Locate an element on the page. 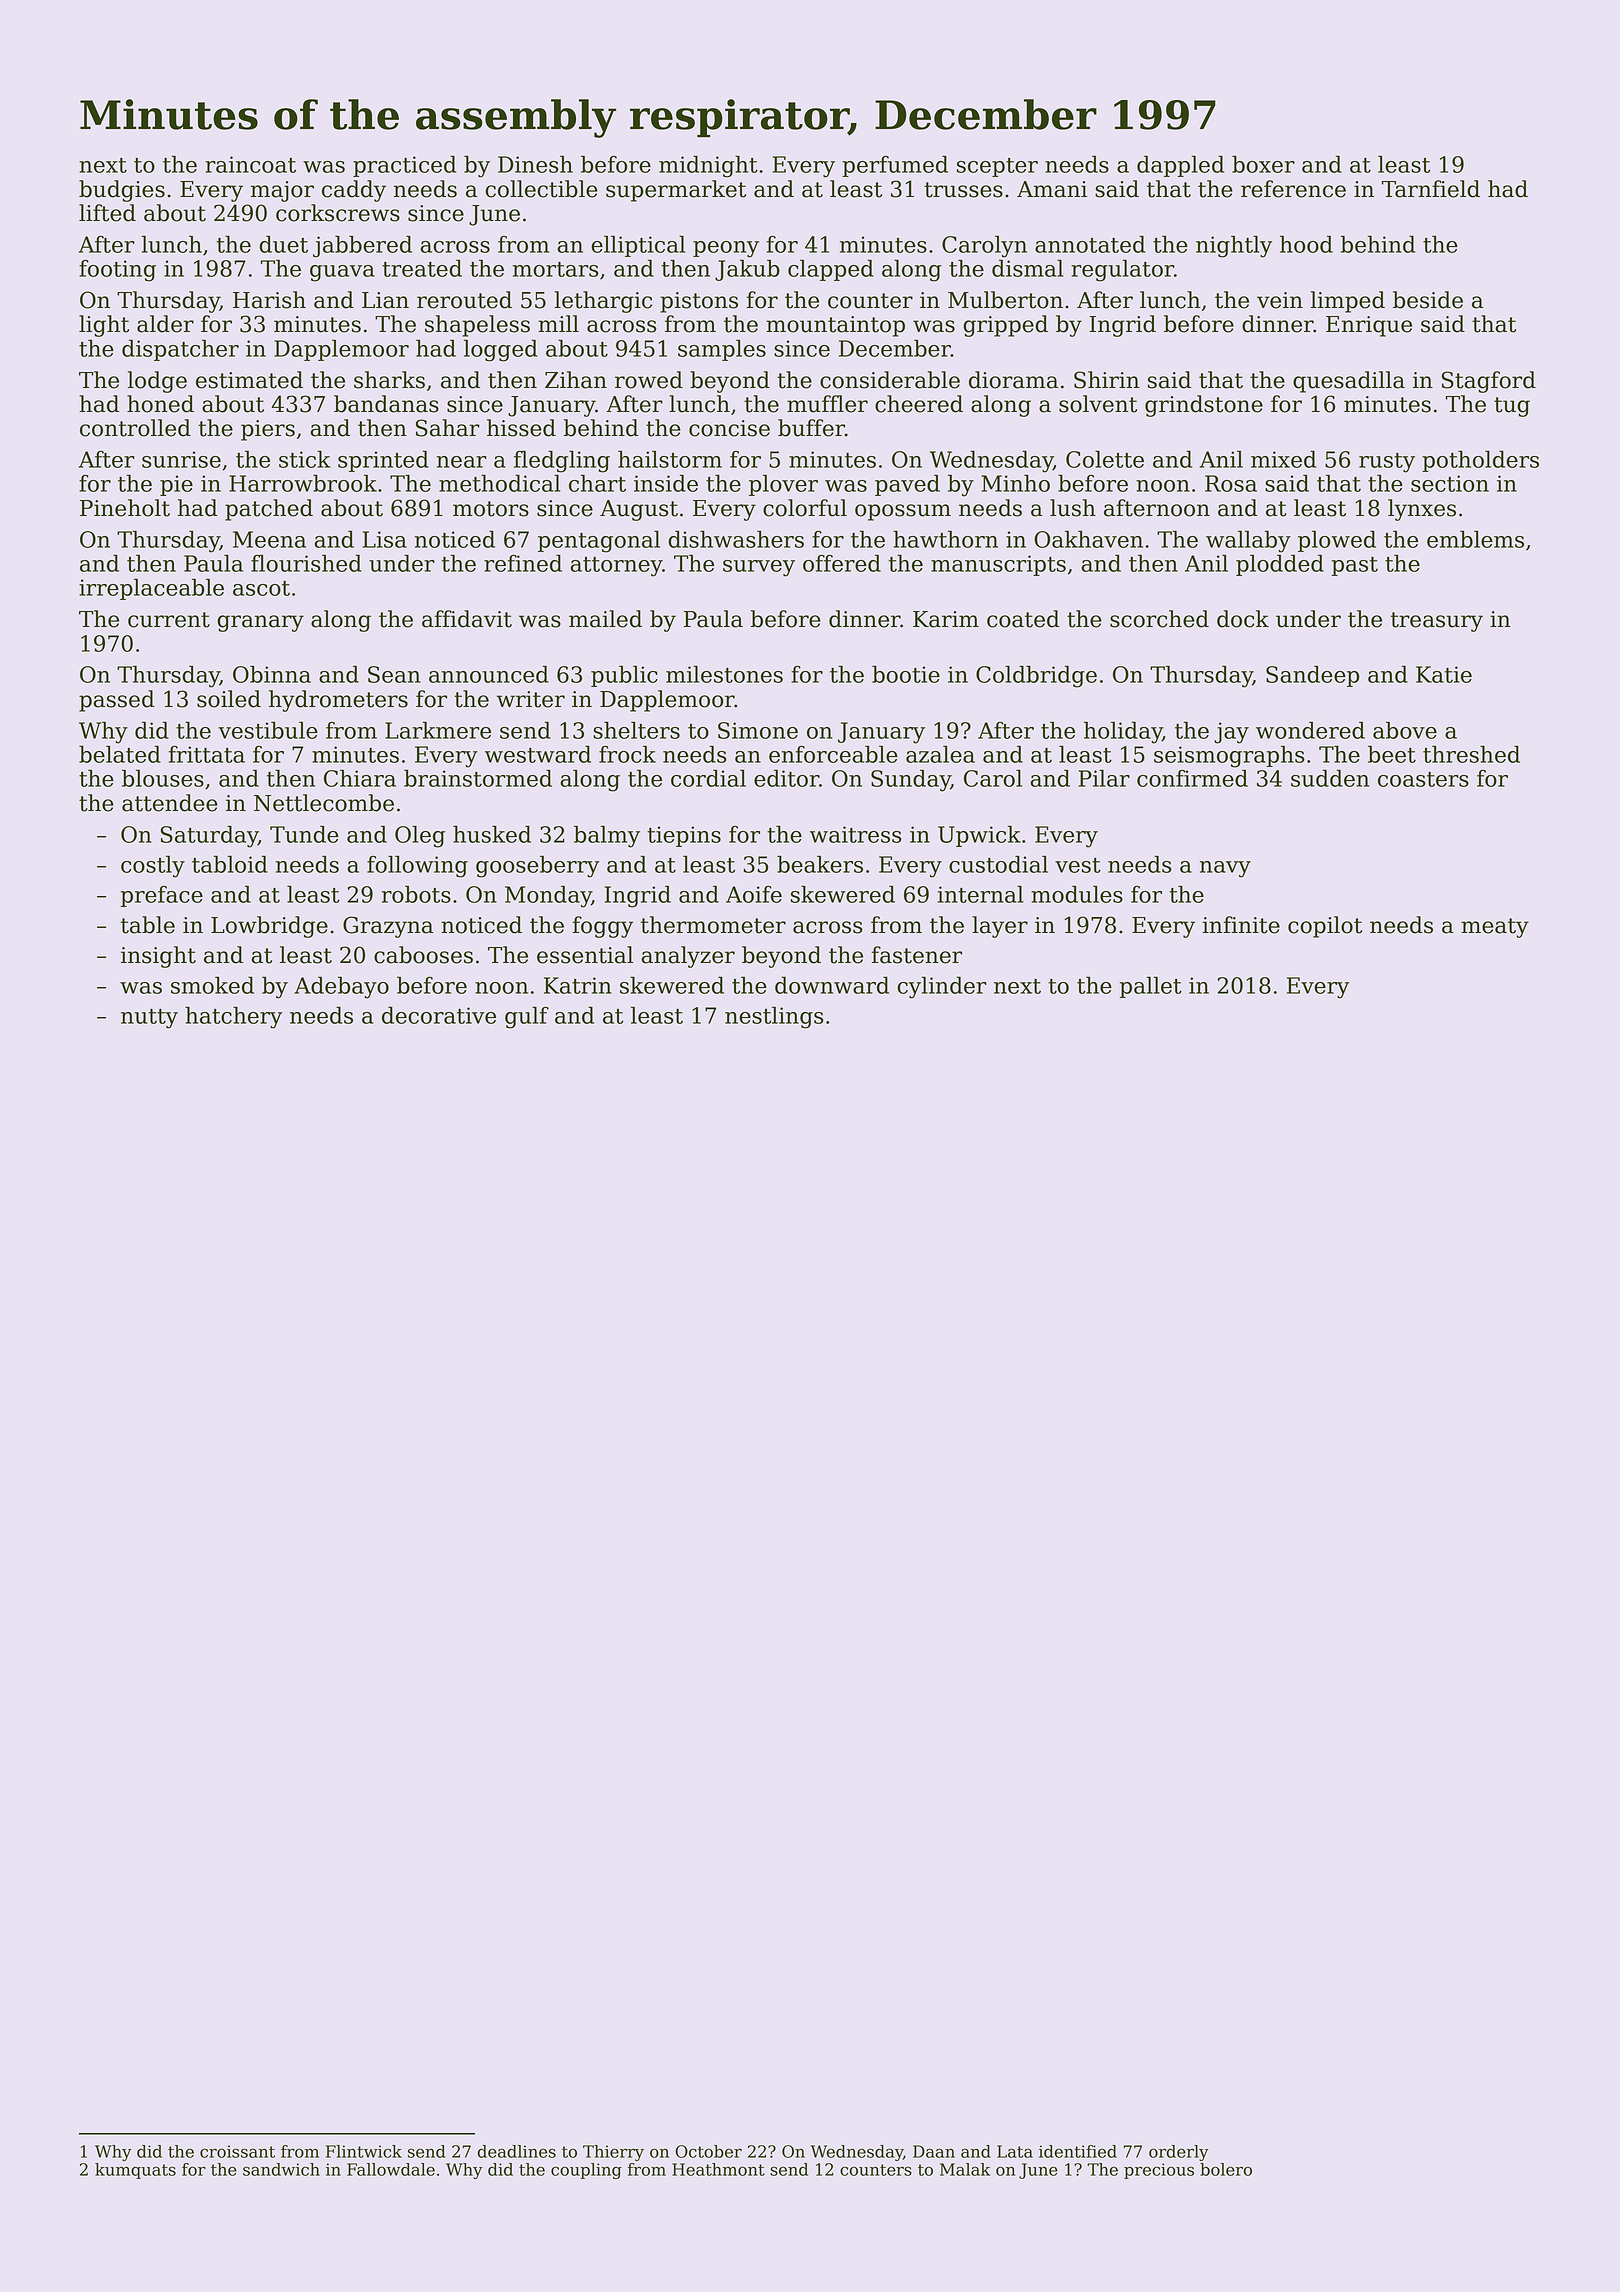 This page has width=1620, height=2292. bolero is located at coordinates (1226, 2169).
